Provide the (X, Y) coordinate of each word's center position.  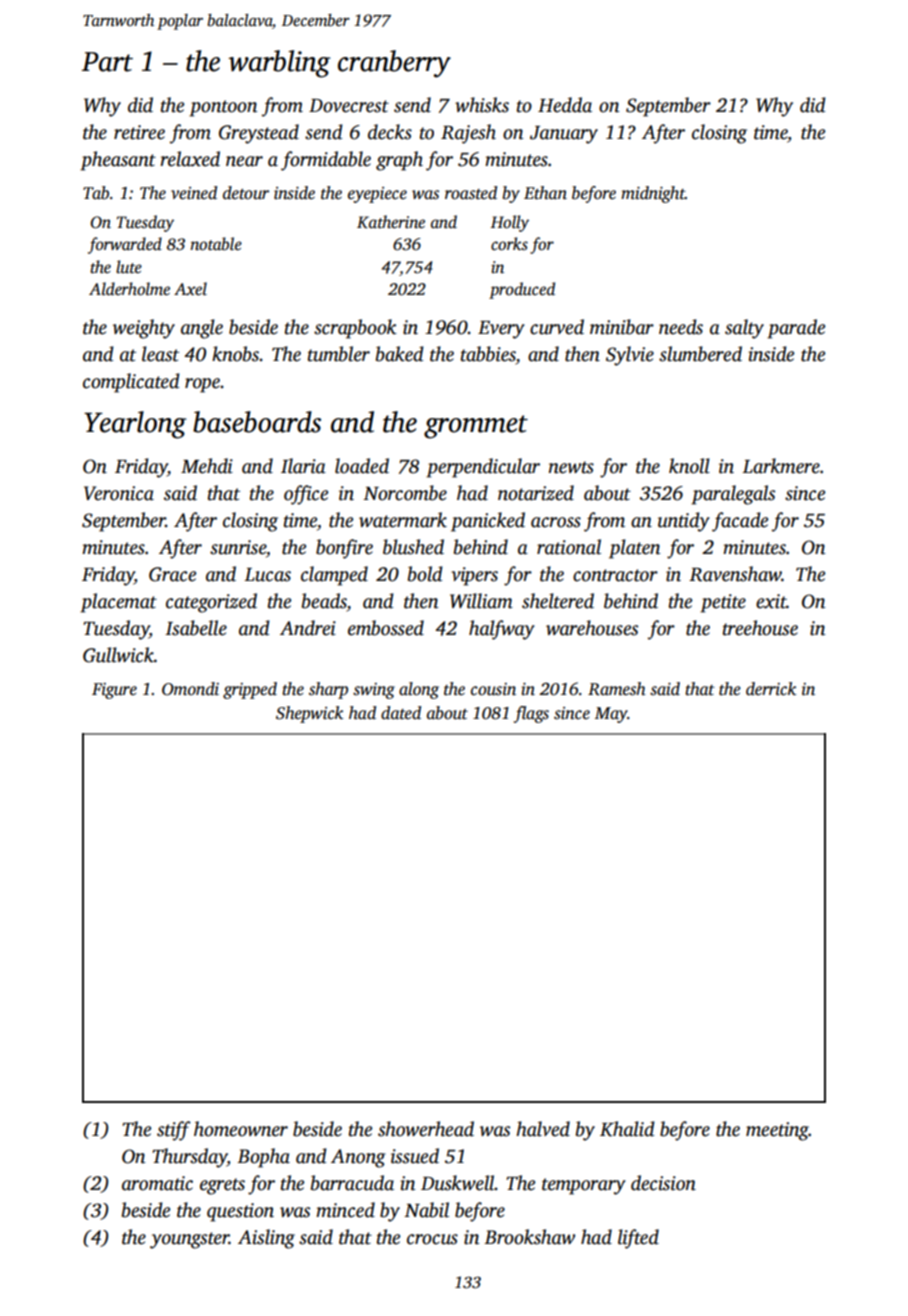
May (611, 715)
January (564, 135)
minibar (622, 327)
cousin (493, 689)
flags (531, 714)
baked (400, 354)
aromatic (157, 1183)
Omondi (190, 689)
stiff (174, 1131)
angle (202, 329)
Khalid (627, 1129)
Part (107, 62)
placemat (118, 603)
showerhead (426, 1129)
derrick (771, 689)
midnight (653, 194)
